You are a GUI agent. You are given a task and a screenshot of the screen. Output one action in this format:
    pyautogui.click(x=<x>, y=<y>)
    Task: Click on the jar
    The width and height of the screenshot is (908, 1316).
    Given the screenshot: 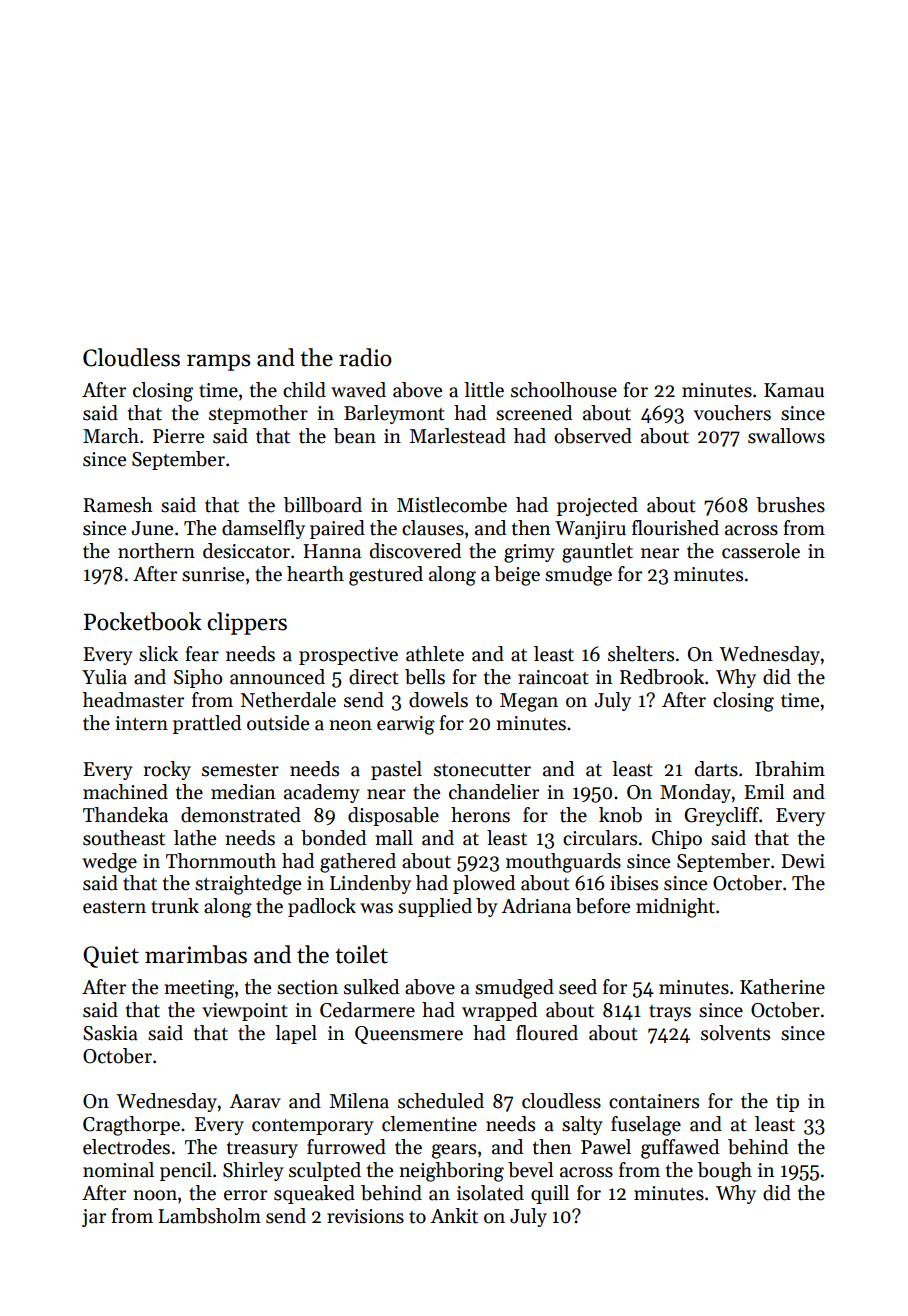 What is the action you would take?
    pyautogui.click(x=94, y=1218)
